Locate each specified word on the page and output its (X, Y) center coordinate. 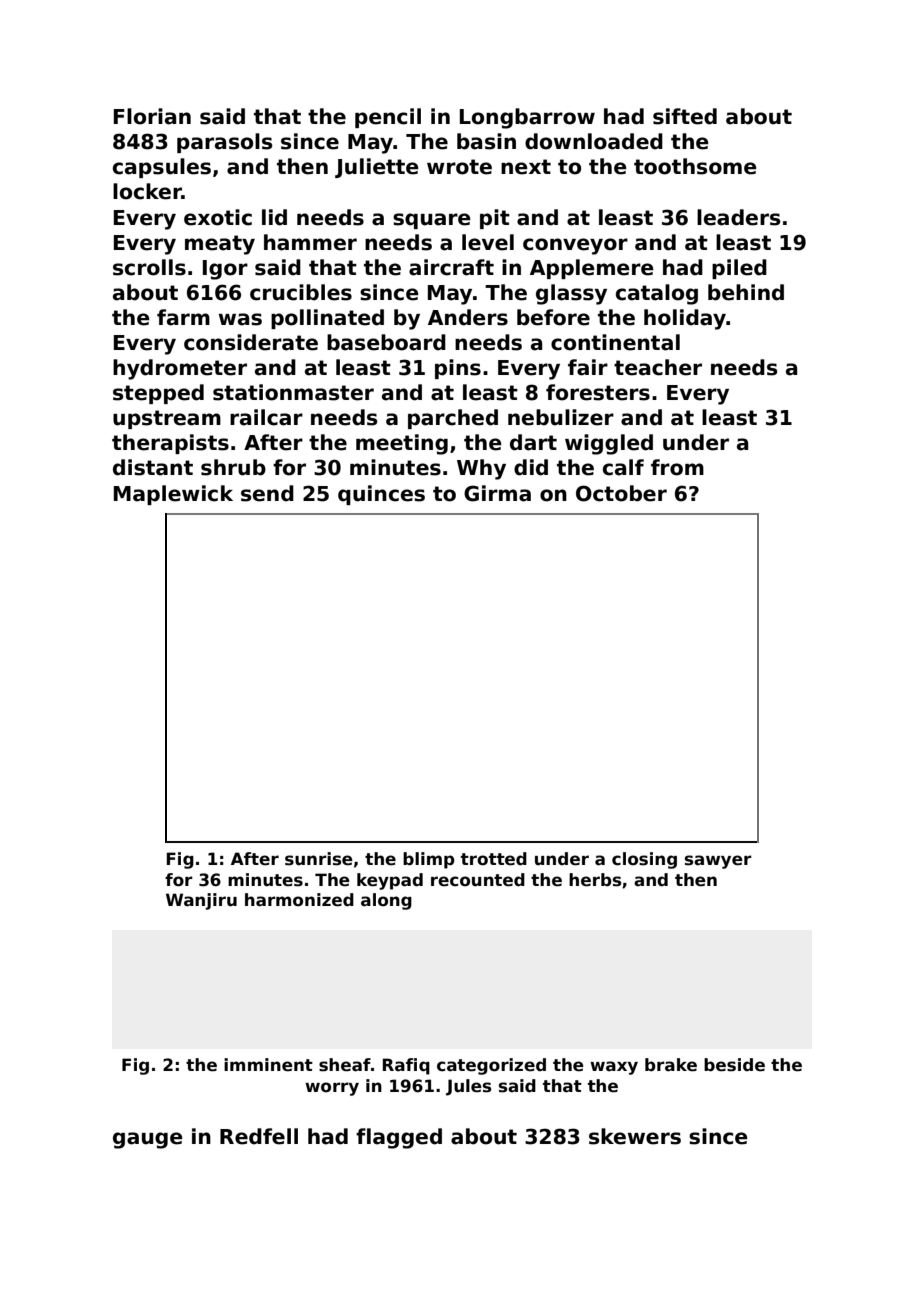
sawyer (718, 862)
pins (458, 369)
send (267, 493)
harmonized (299, 900)
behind (746, 292)
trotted (494, 859)
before (553, 317)
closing (644, 860)
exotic (218, 217)
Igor (225, 270)
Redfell (259, 1136)
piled (739, 269)
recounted (478, 880)
